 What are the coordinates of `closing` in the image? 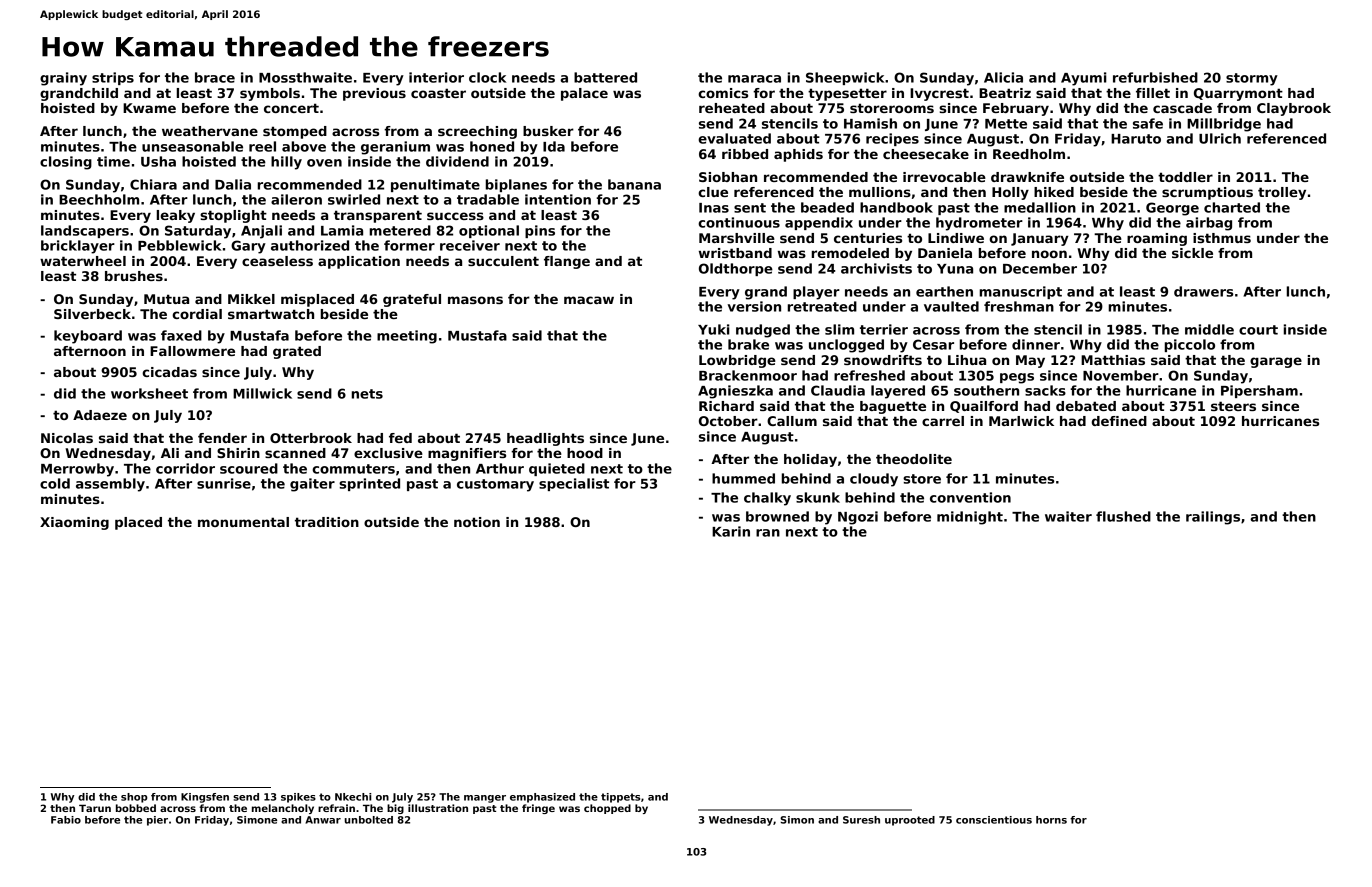 It's located at (66, 163).
